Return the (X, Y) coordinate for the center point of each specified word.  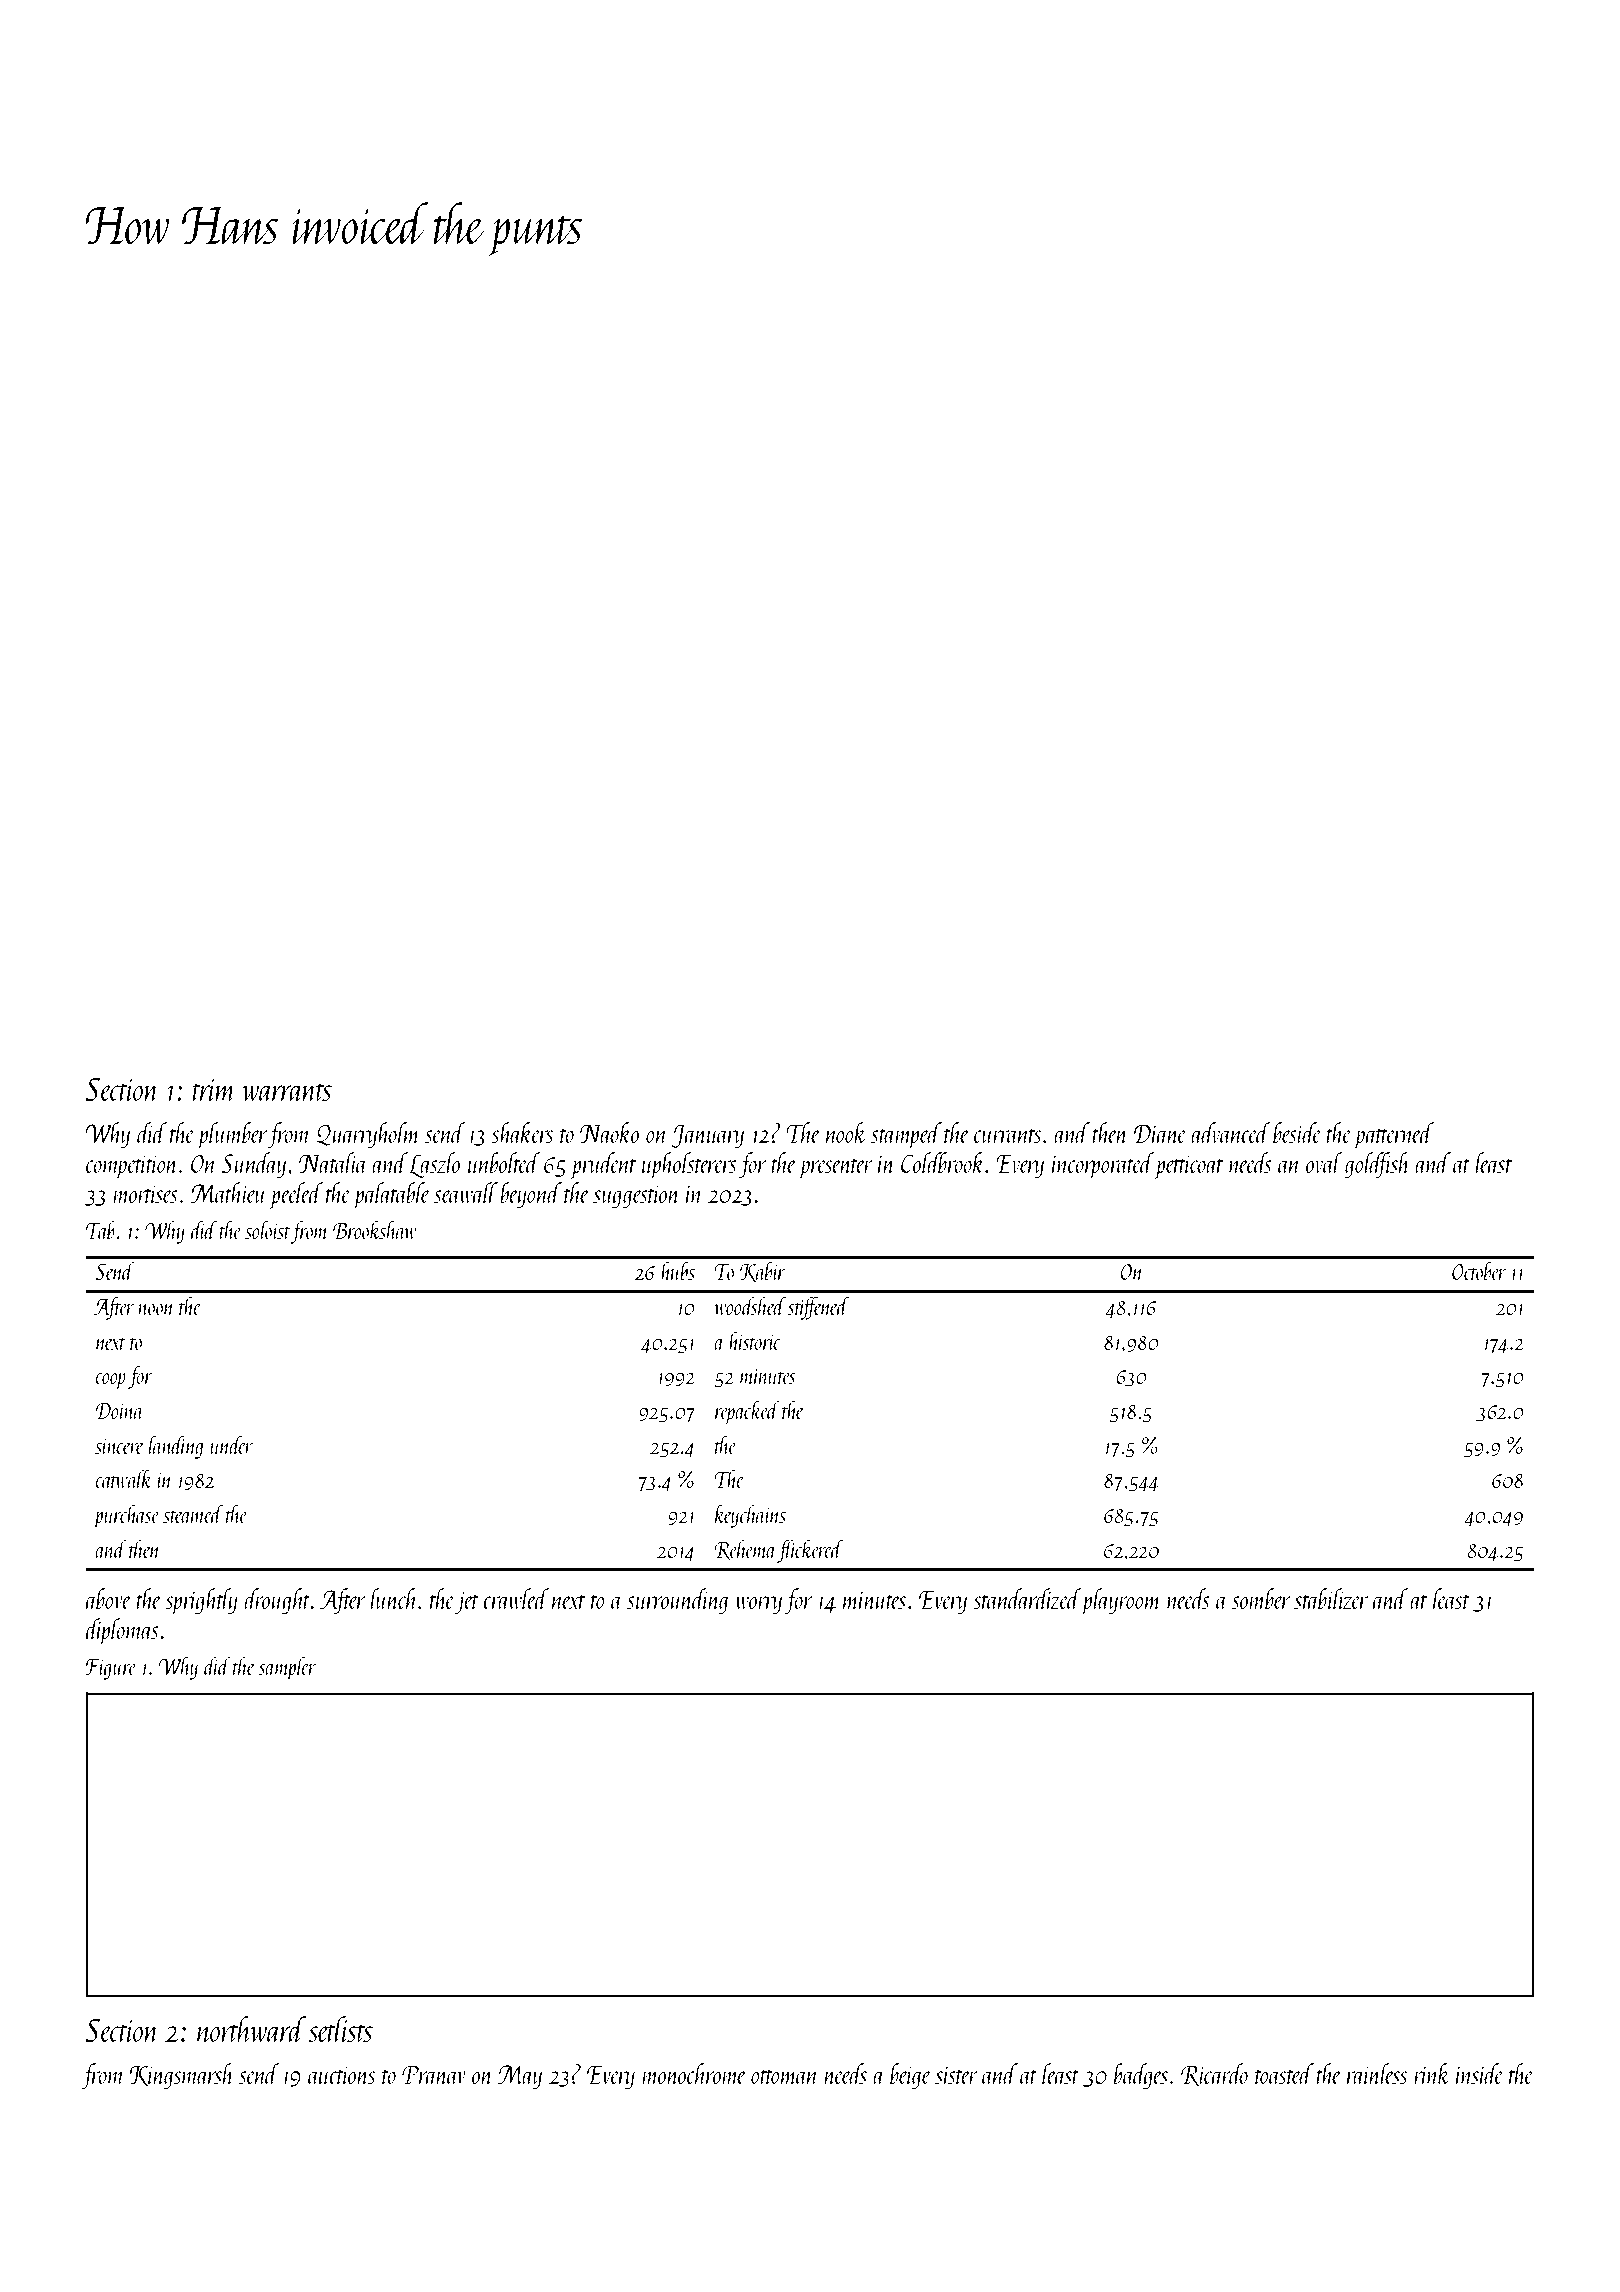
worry (758, 1605)
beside (1297, 1132)
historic (755, 1340)
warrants (287, 1092)
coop (110, 1381)
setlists (340, 2029)
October (1479, 1270)
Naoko (609, 1132)
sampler (287, 1668)
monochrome (694, 2073)
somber (1261, 1598)
